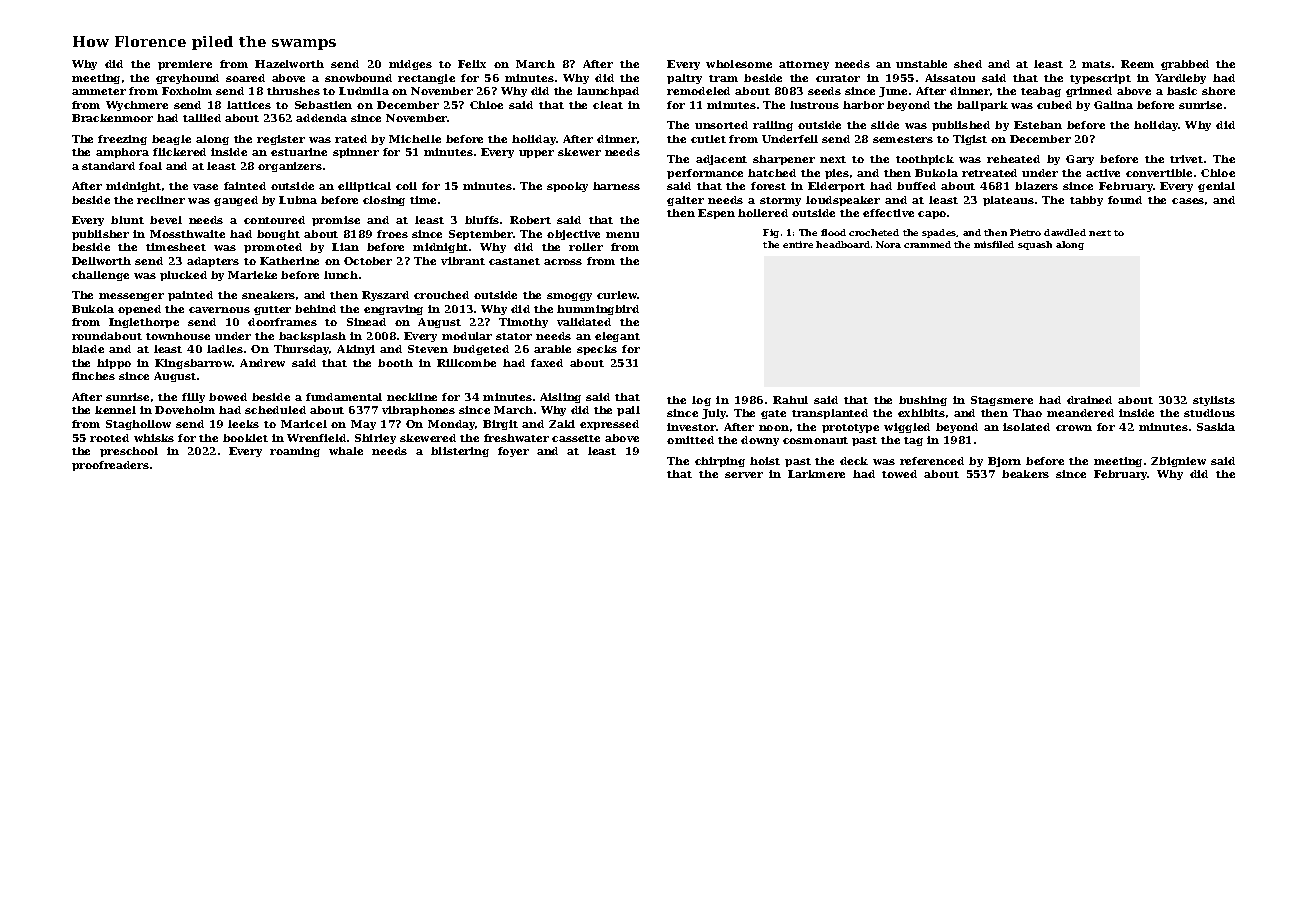 The height and width of the image is (924, 1308). What do you see at coordinates (1035, 245) in the image?
I see `squash` at bounding box center [1035, 245].
